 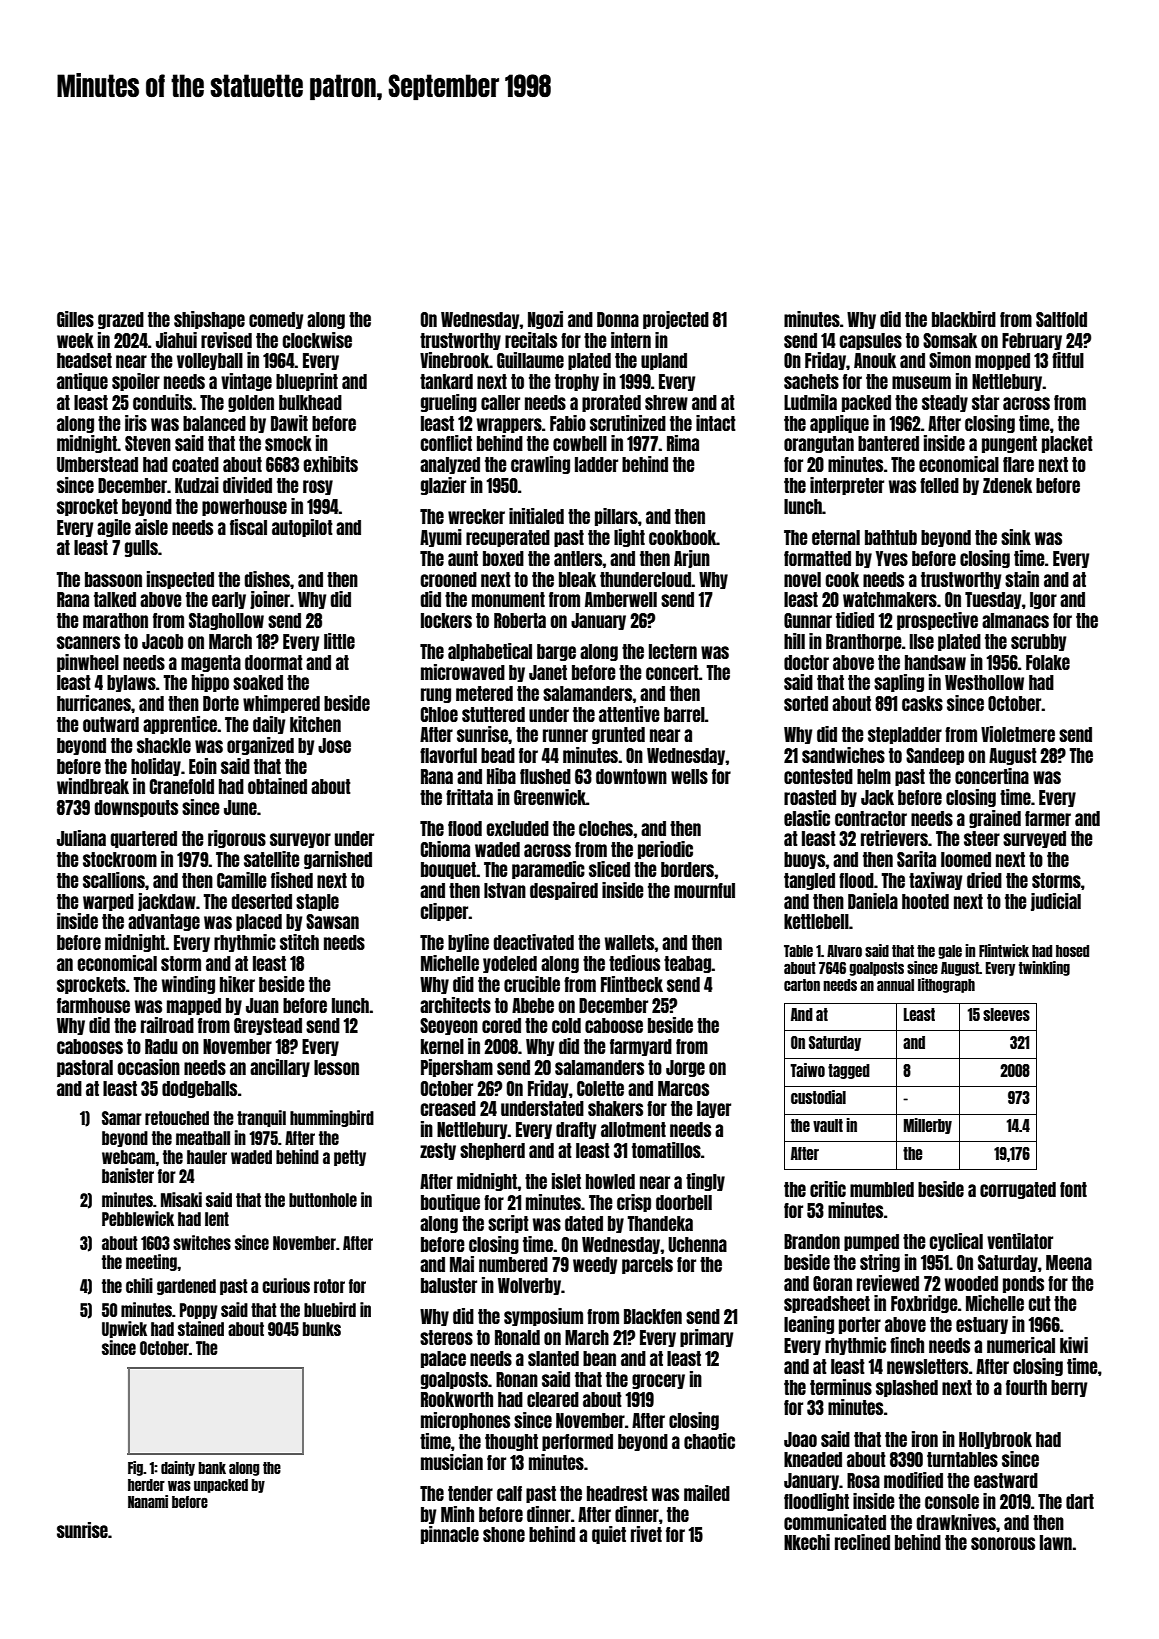 I want to click on Fig, so click(x=135, y=1468).
